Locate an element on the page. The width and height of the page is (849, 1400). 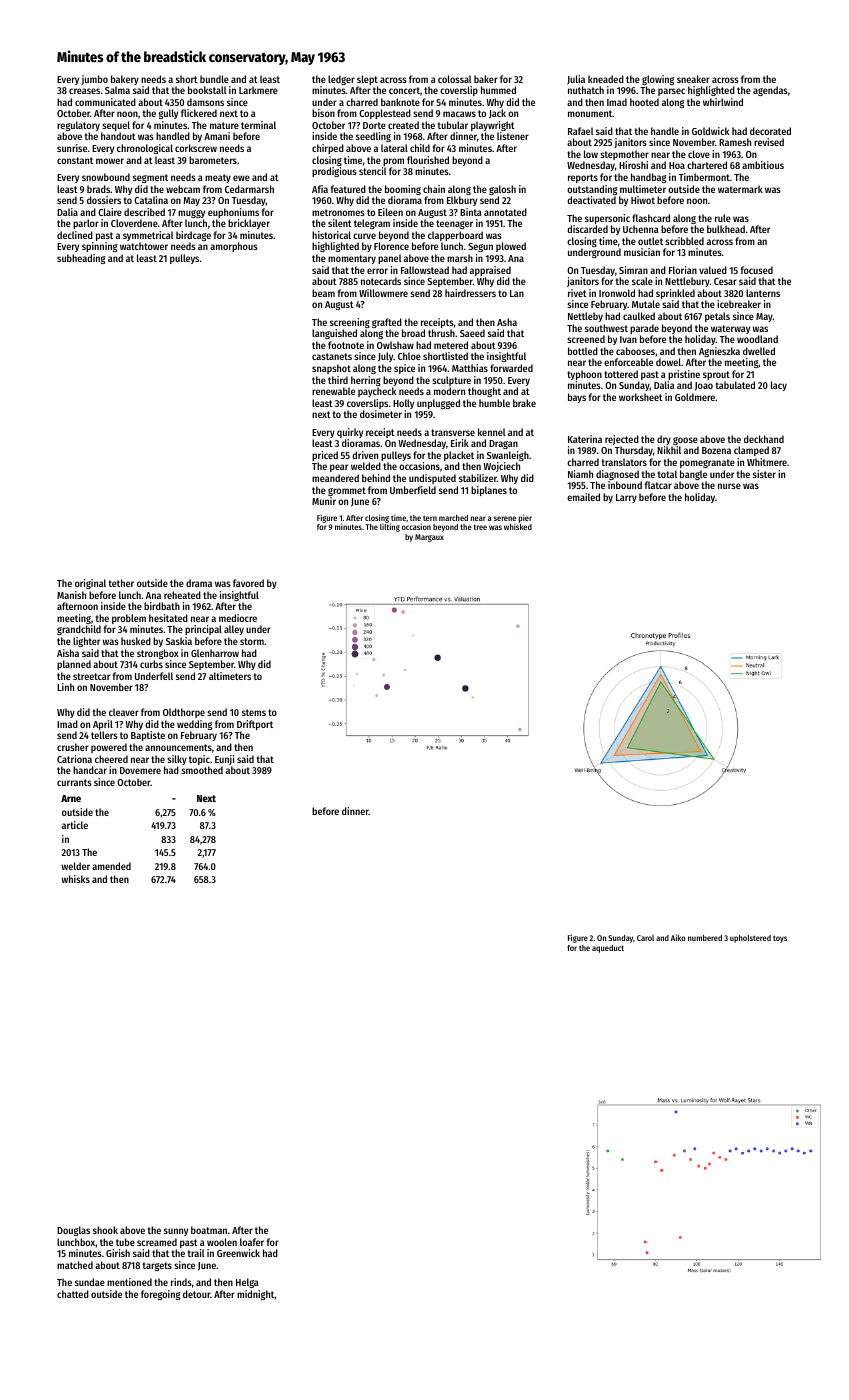
Helga is located at coordinates (247, 1283).
